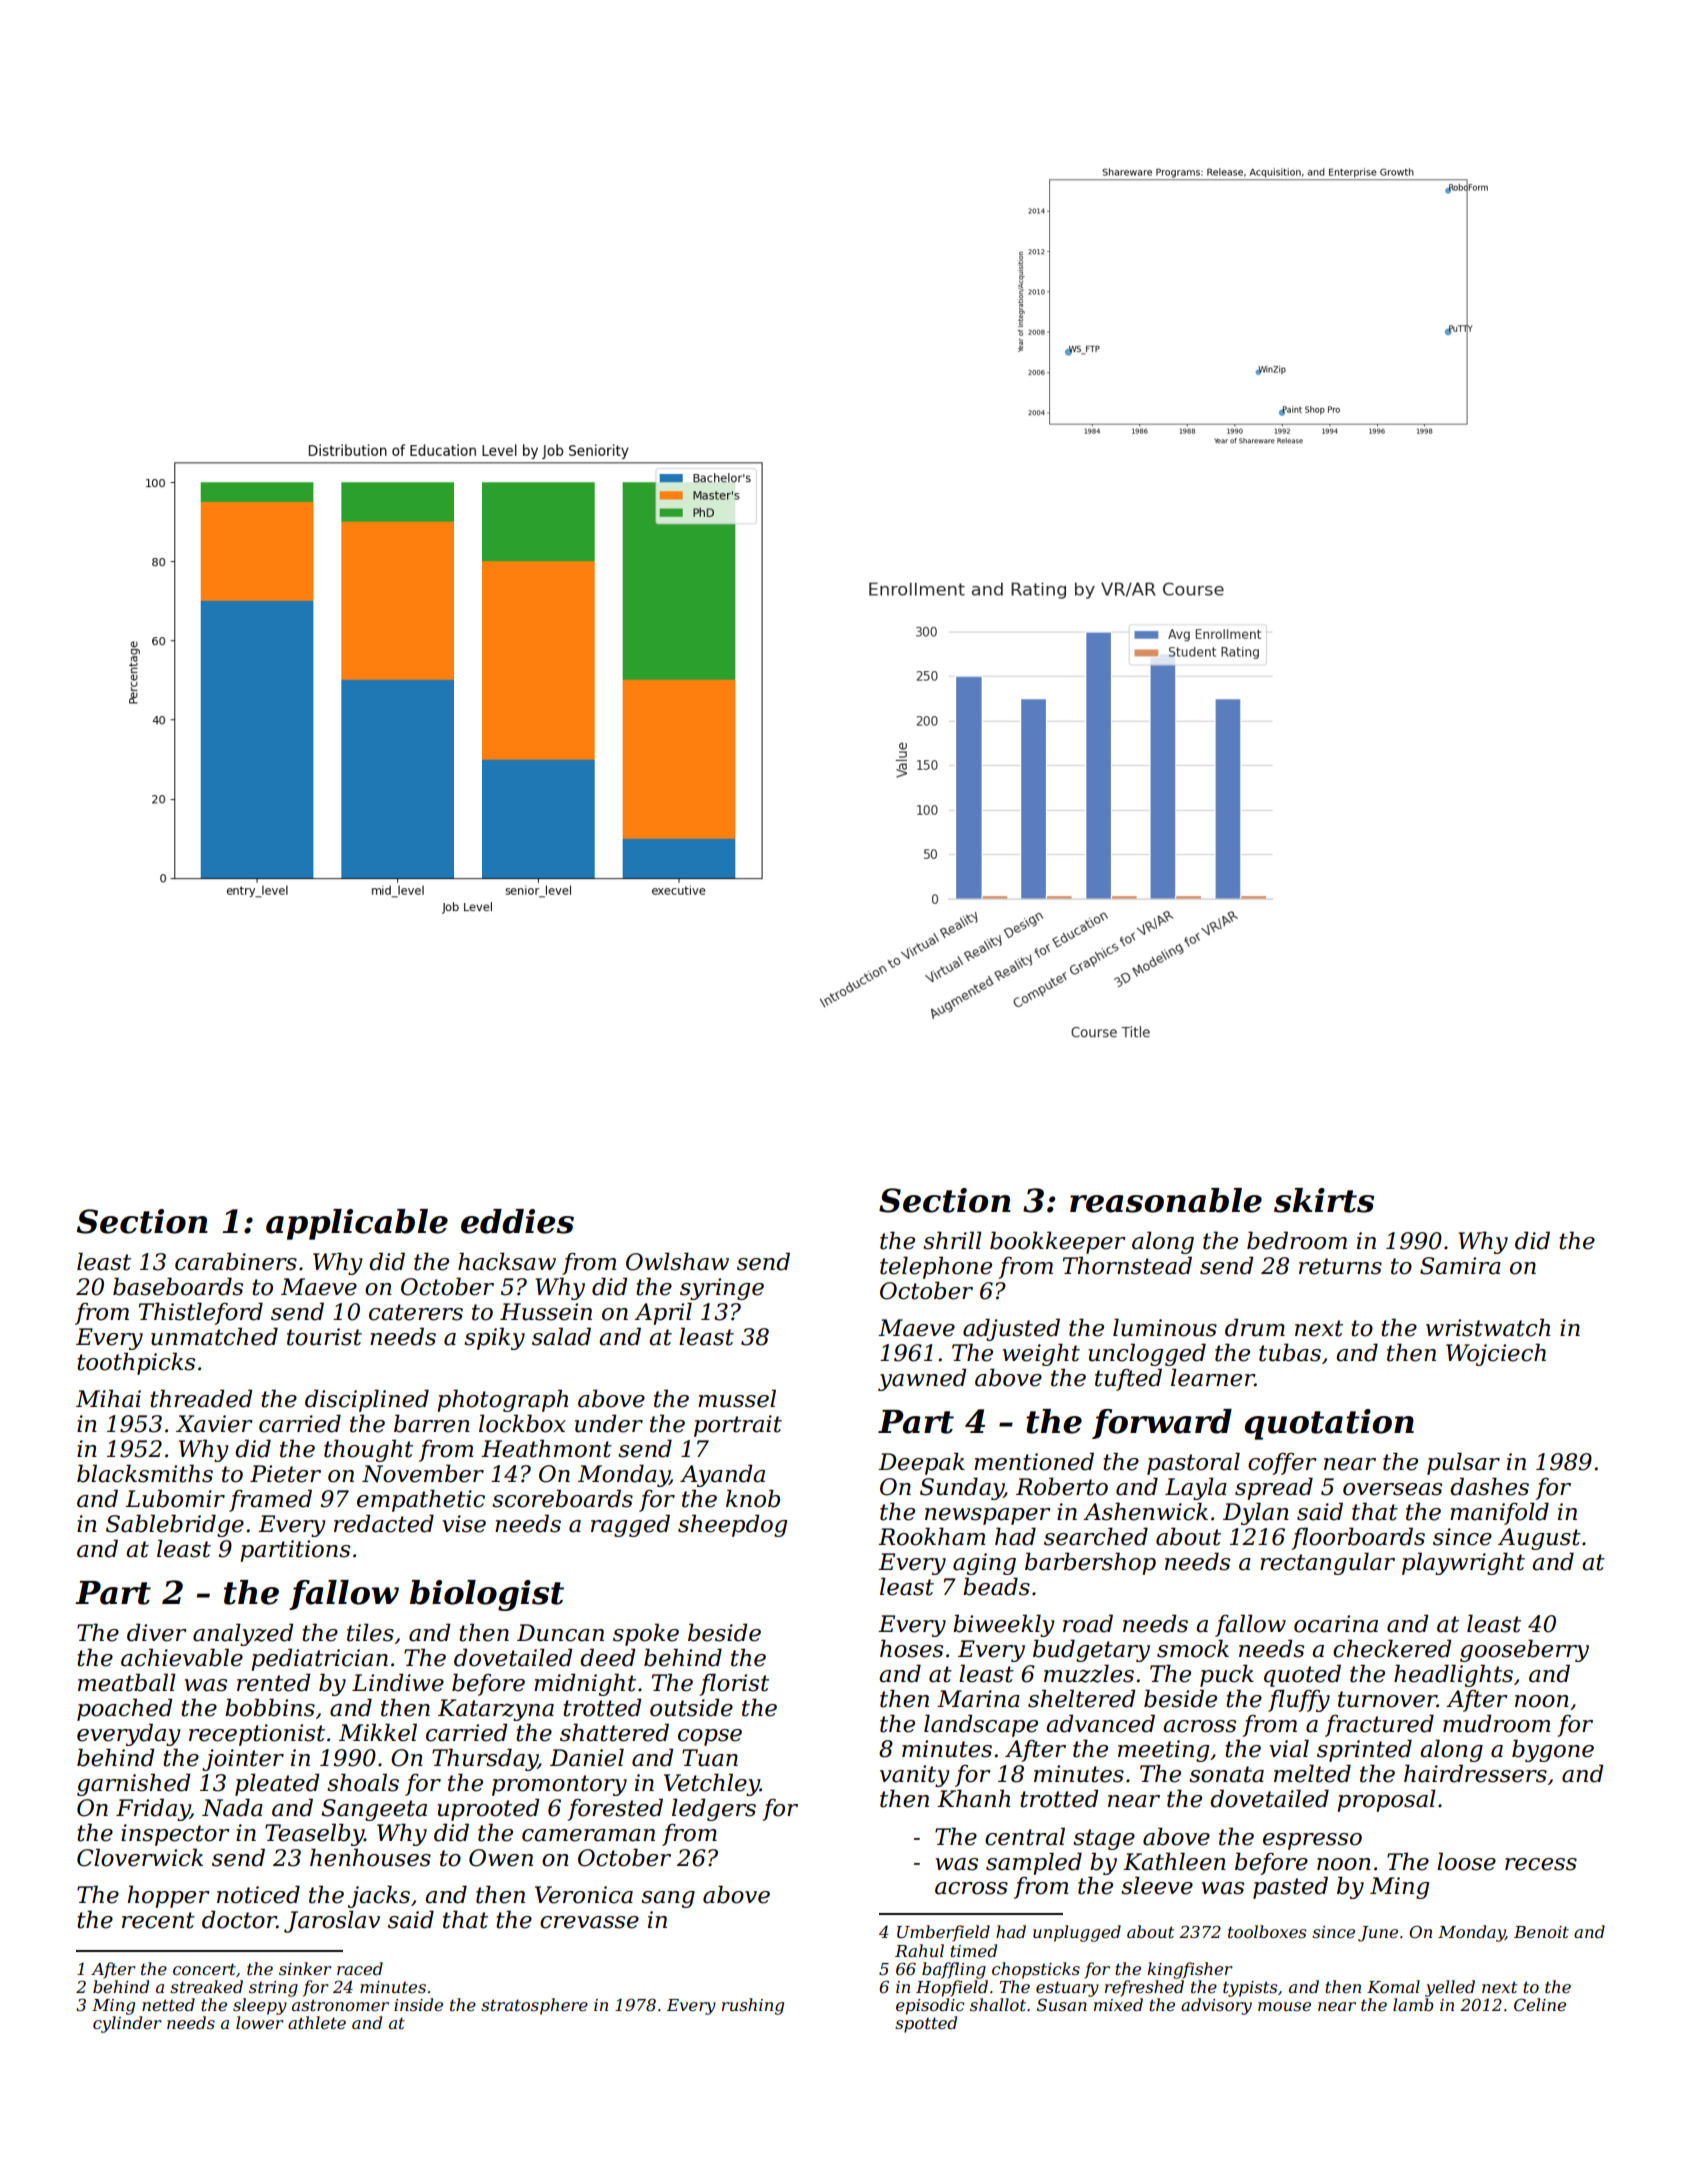 This screenshot has width=1683, height=2178. I want to click on Lubomir, so click(175, 1498).
